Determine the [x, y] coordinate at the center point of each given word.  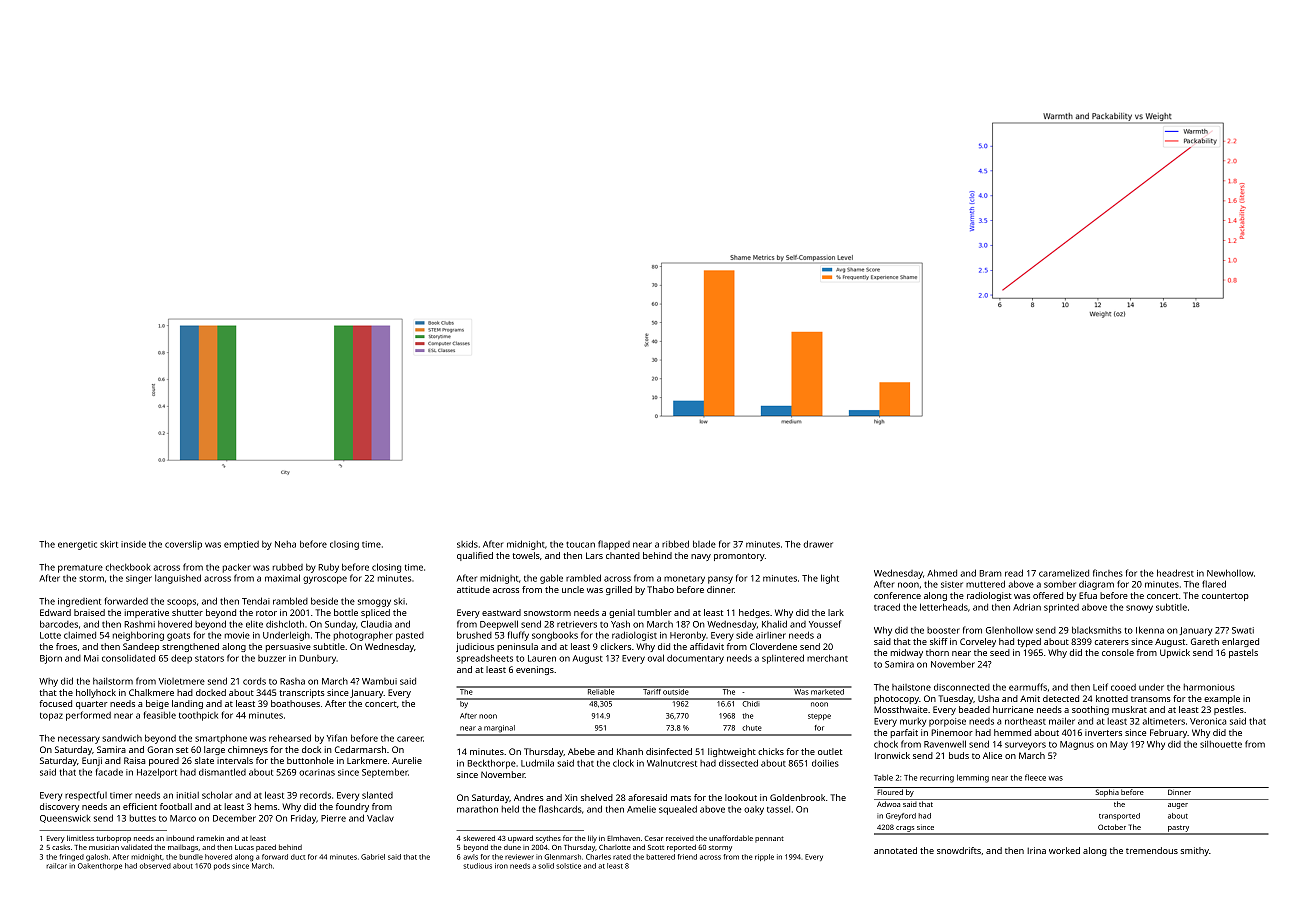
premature [80, 568]
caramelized [1064, 573]
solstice [568, 866]
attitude [473, 589]
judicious [475, 647]
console [1118, 652]
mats [681, 798]
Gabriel [373, 857]
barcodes [59, 624]
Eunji [92, 761]
